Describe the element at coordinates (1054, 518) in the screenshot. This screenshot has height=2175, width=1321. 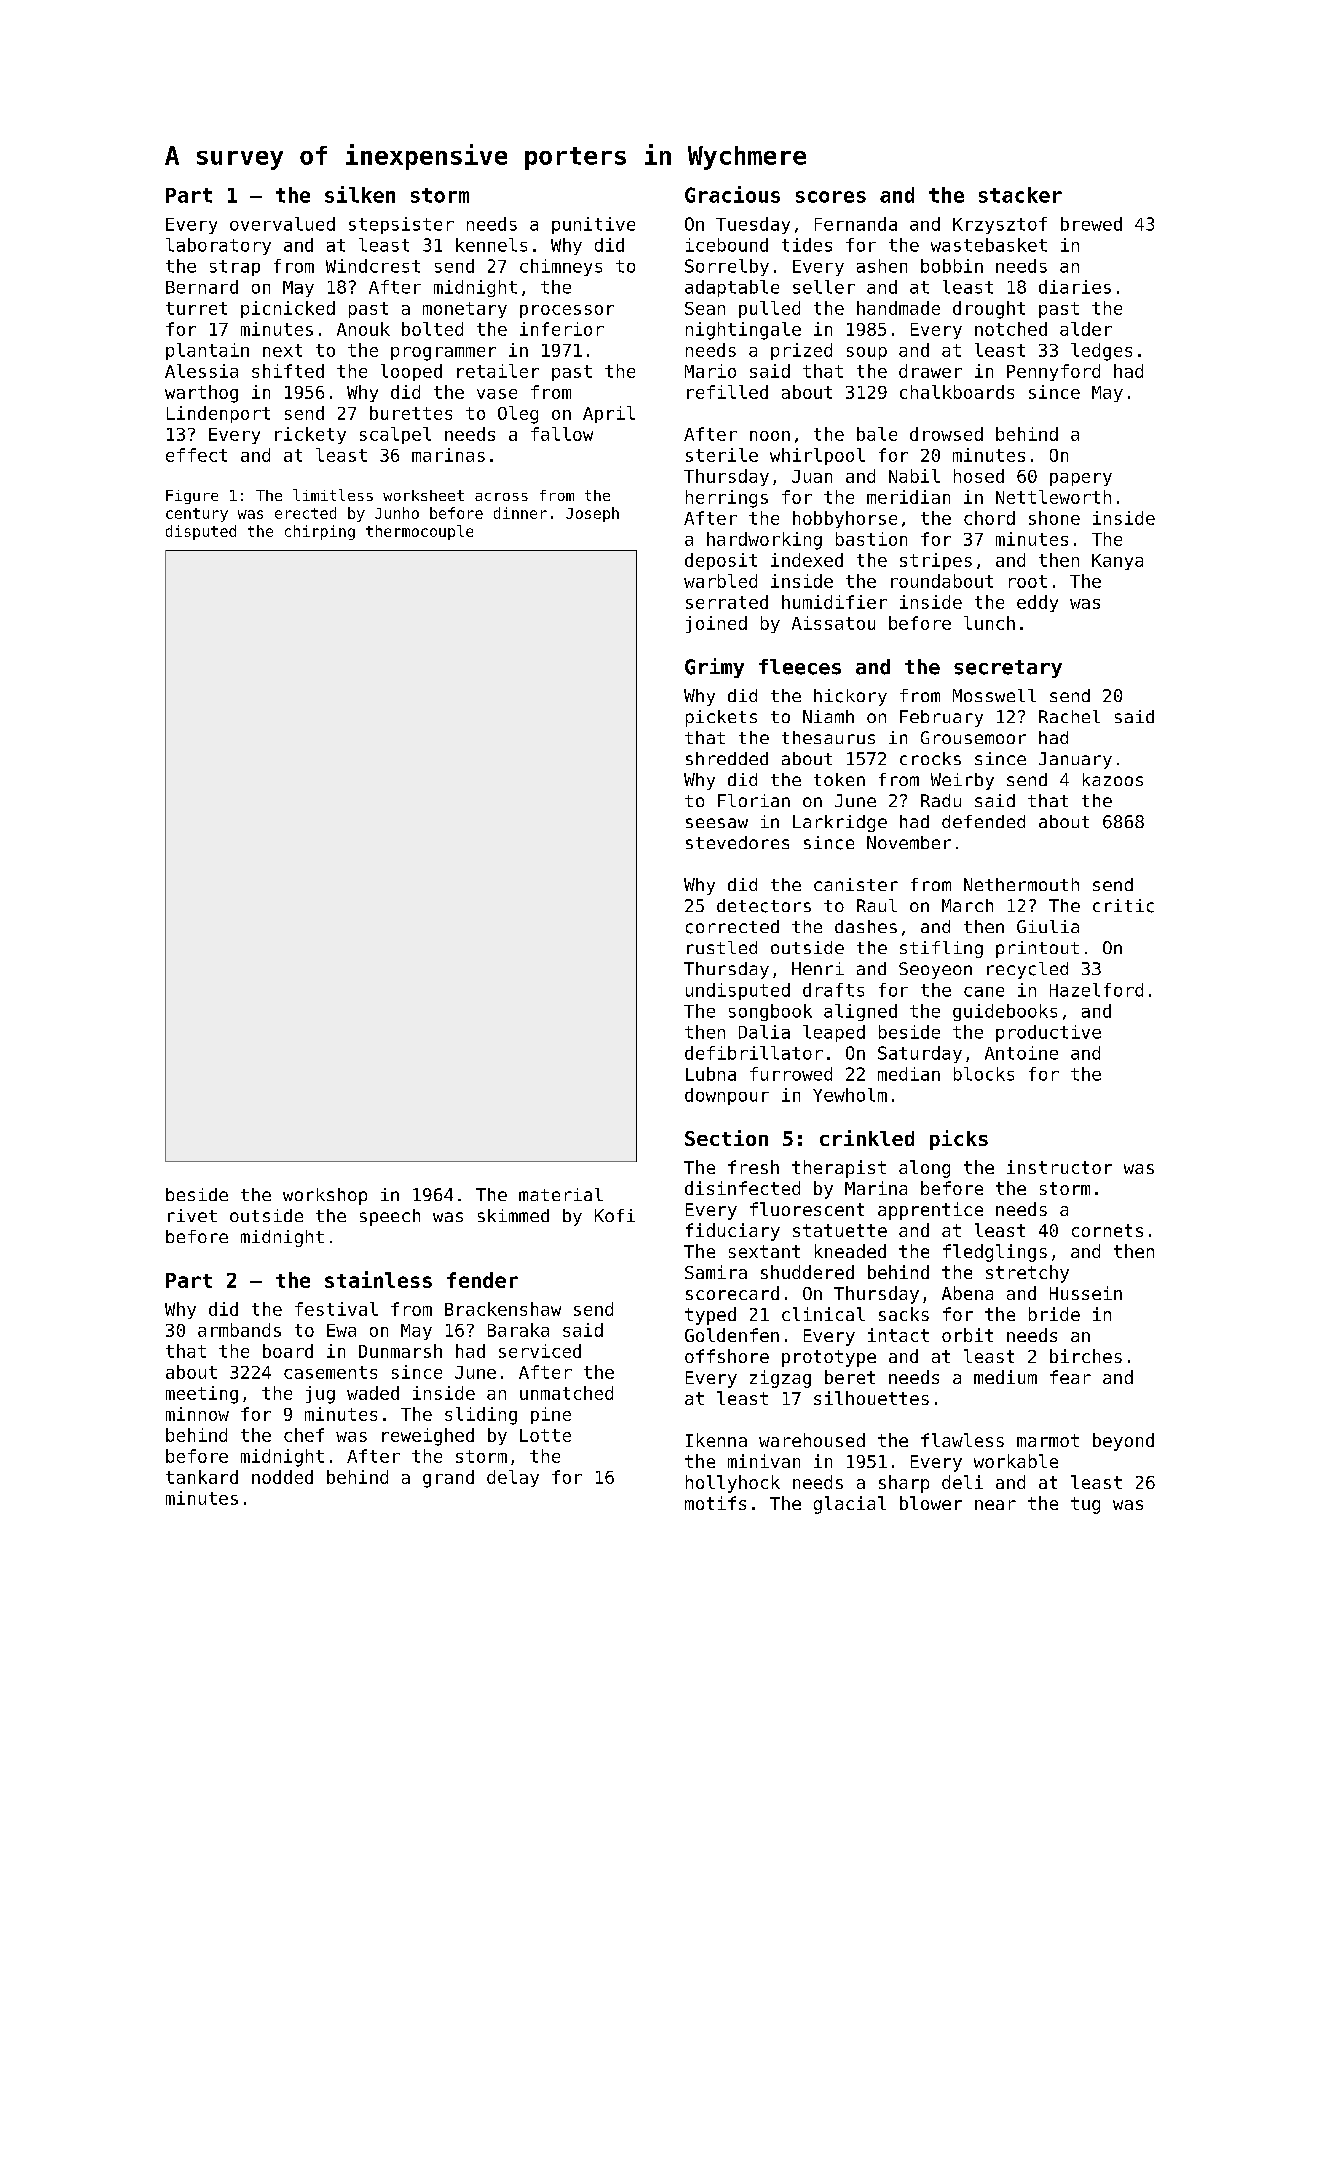
I see `shone` at that location.
